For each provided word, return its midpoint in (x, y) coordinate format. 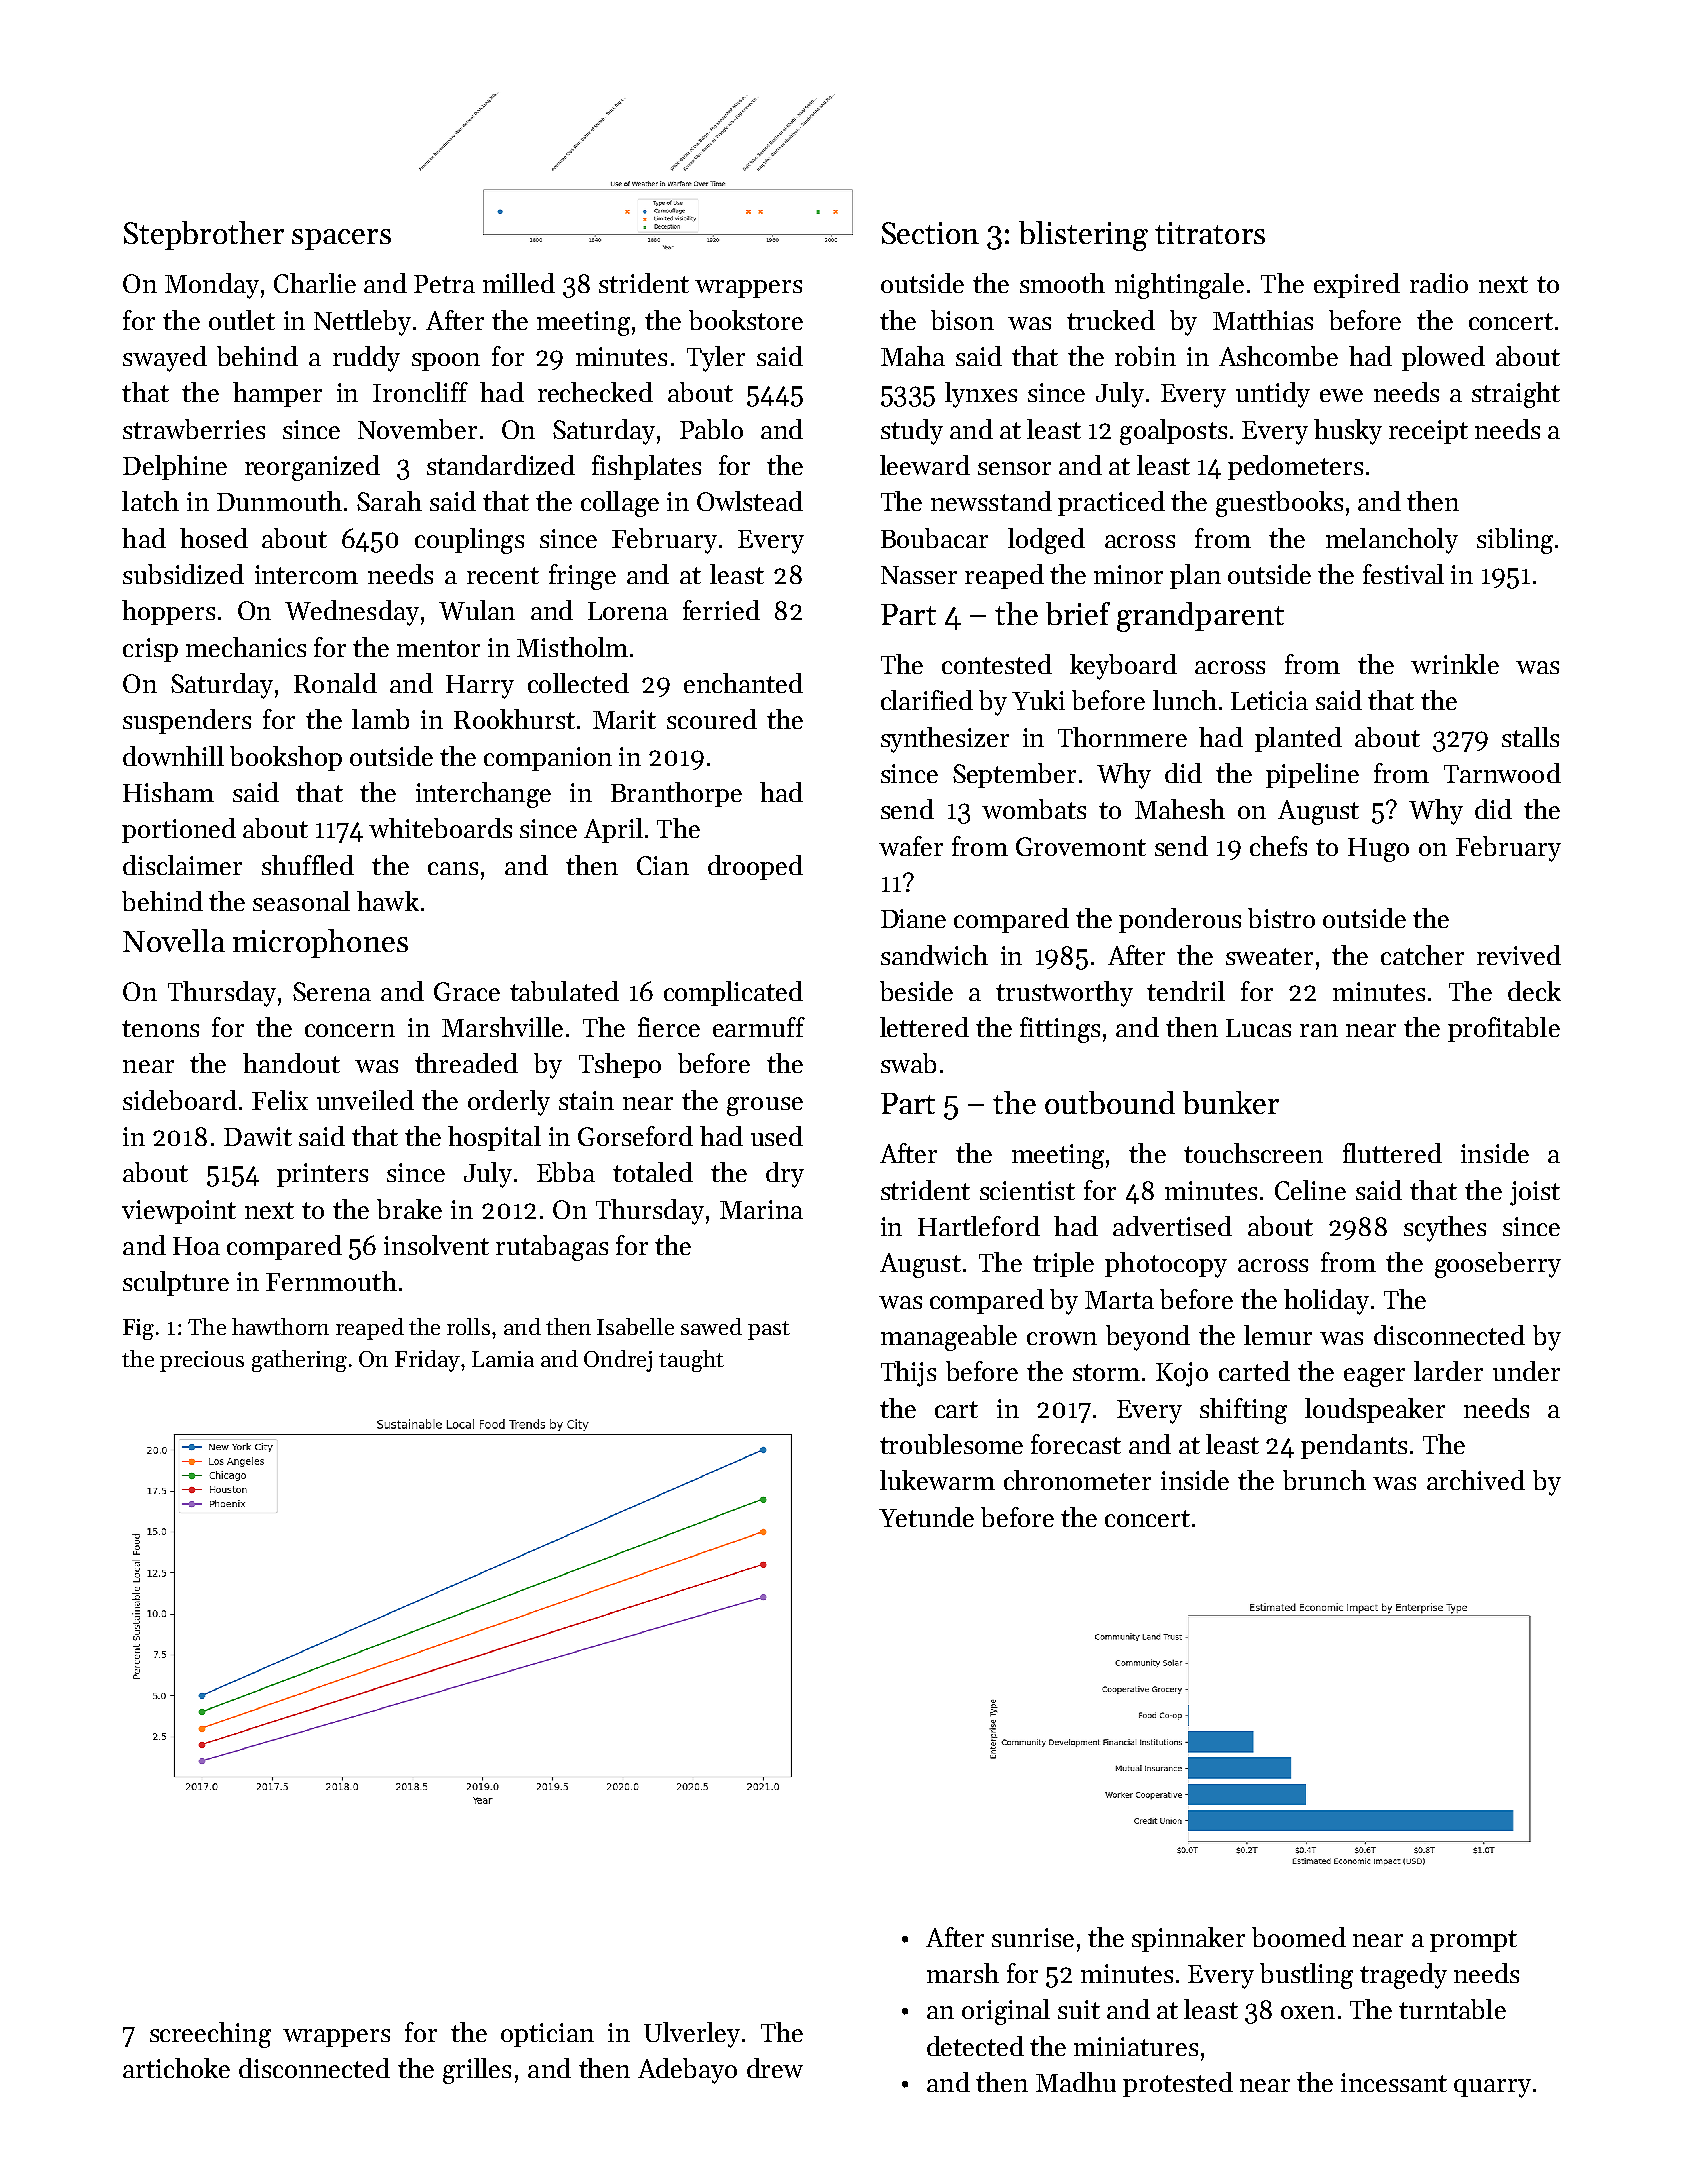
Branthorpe (676, 794)
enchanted (743, 683)
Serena (332, 991)
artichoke (176, 2068)
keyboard (1123, 667)
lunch (1185, 700)
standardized (501, 465)
